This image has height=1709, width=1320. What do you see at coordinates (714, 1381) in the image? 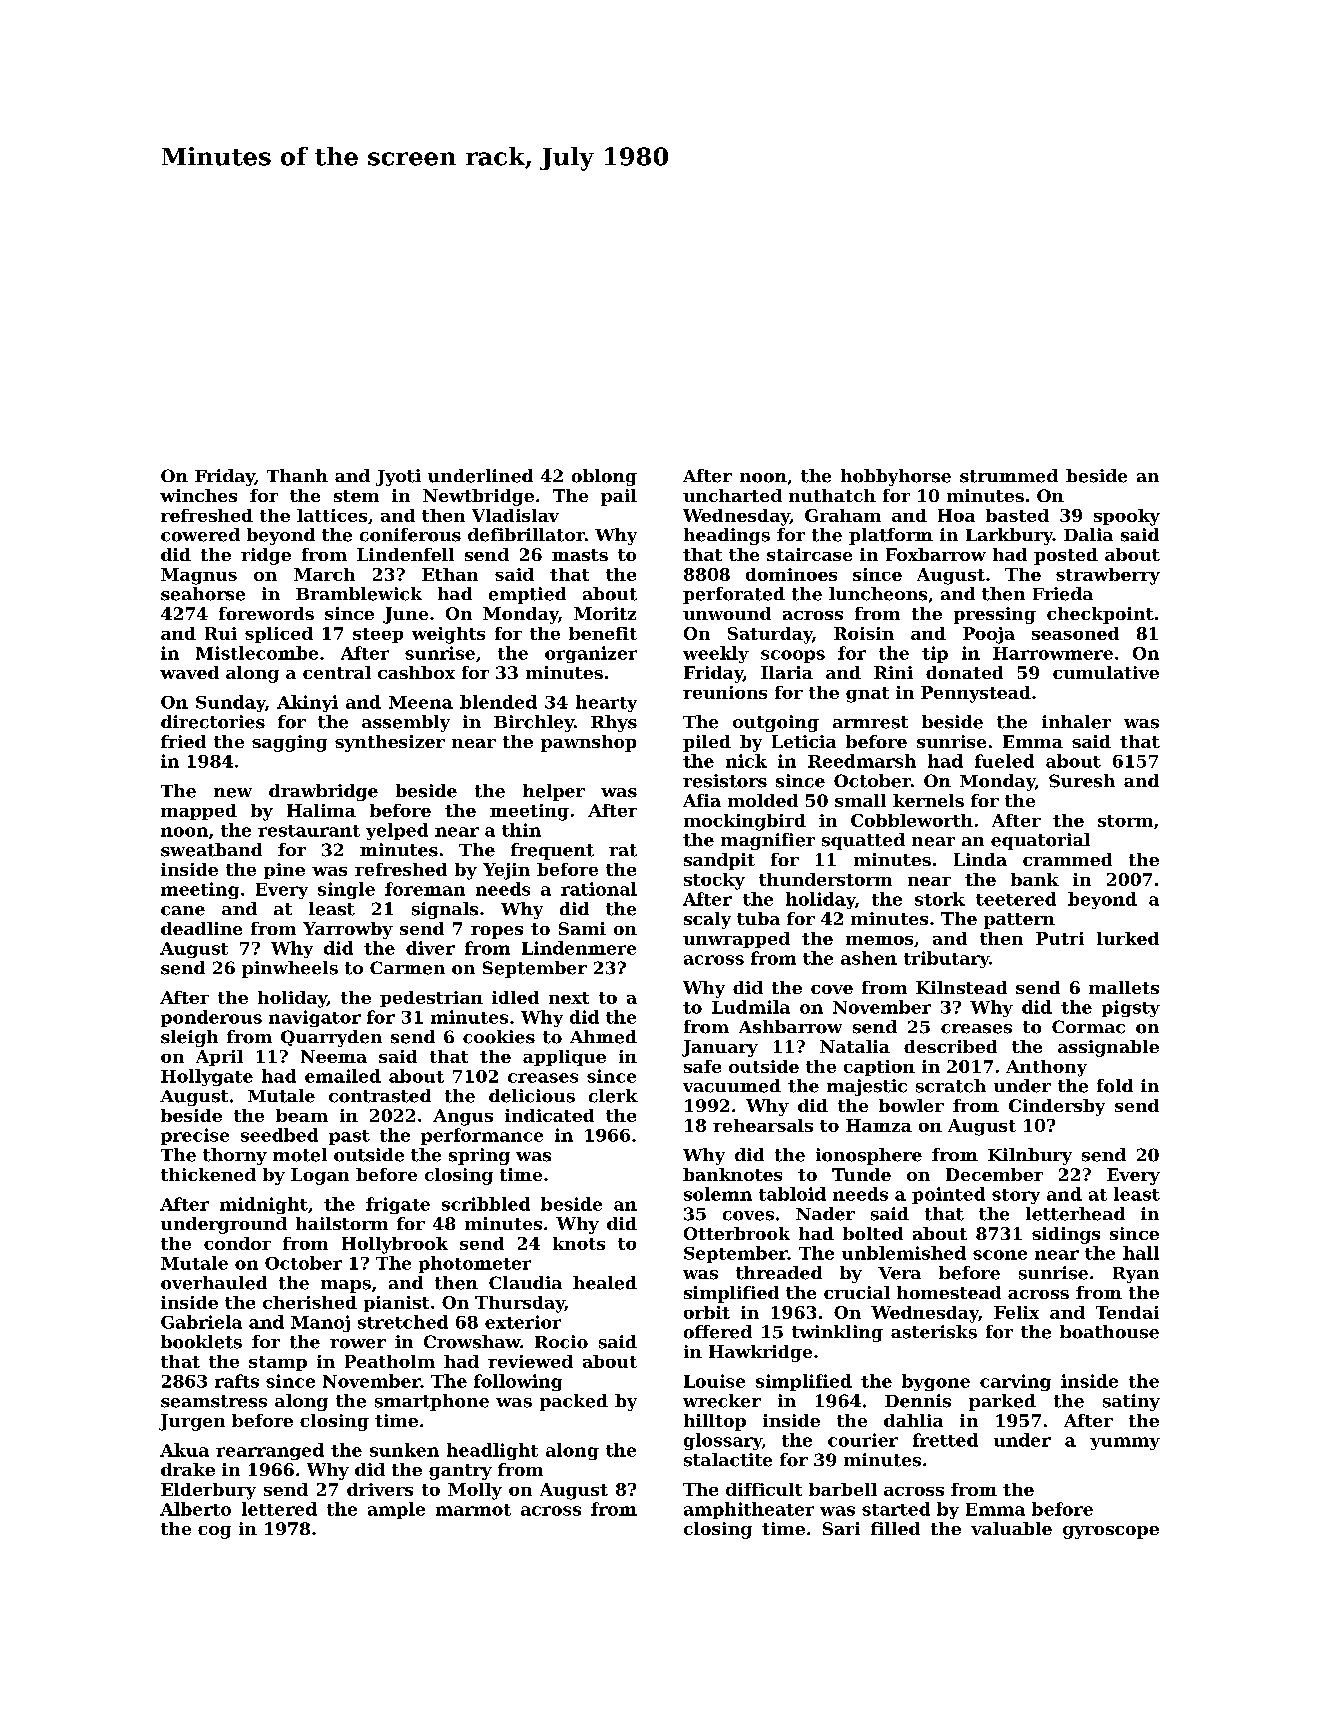
I see `Louise` at bounding box center [714, 1381].
